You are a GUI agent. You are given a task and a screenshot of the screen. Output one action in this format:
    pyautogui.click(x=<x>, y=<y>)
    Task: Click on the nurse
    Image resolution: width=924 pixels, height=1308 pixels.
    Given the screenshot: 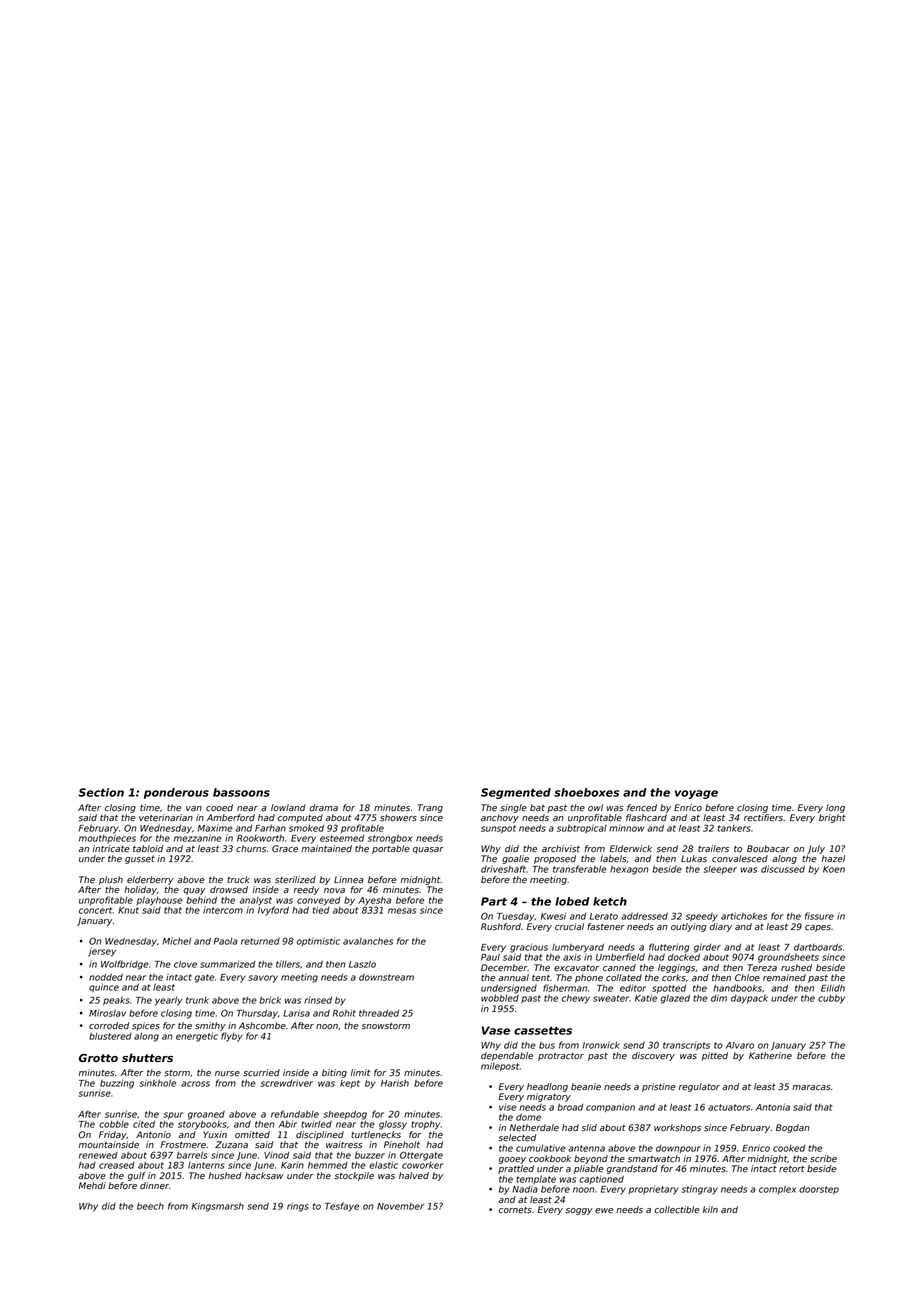 What is the action you would take?
    pyautogui.click(x=227, y=1074)
